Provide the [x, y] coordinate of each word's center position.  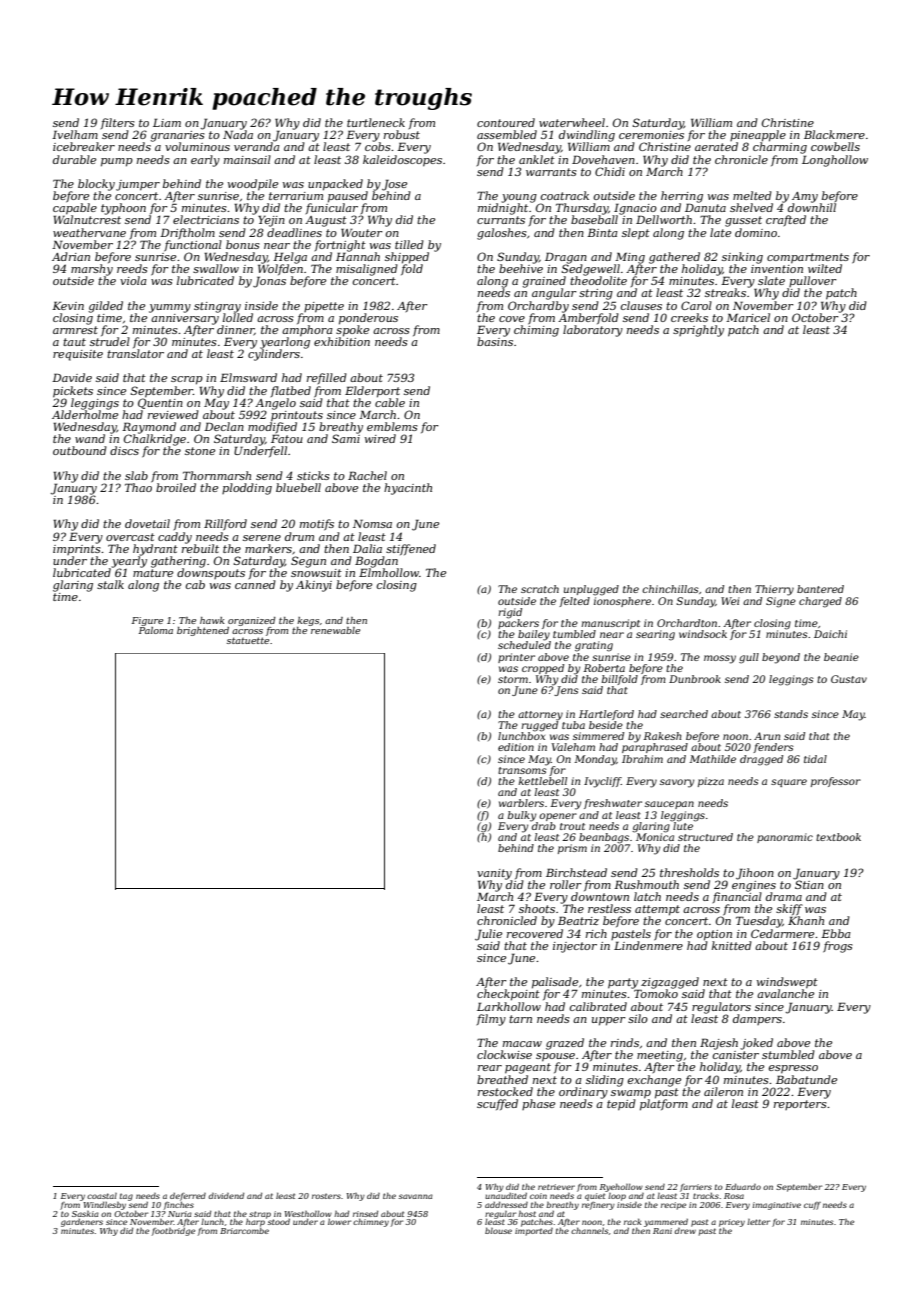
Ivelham [75, 134]
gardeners [82, 1223]
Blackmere [834, 134]
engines [754, 886]
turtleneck [376, 122]
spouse [555, 1057]
